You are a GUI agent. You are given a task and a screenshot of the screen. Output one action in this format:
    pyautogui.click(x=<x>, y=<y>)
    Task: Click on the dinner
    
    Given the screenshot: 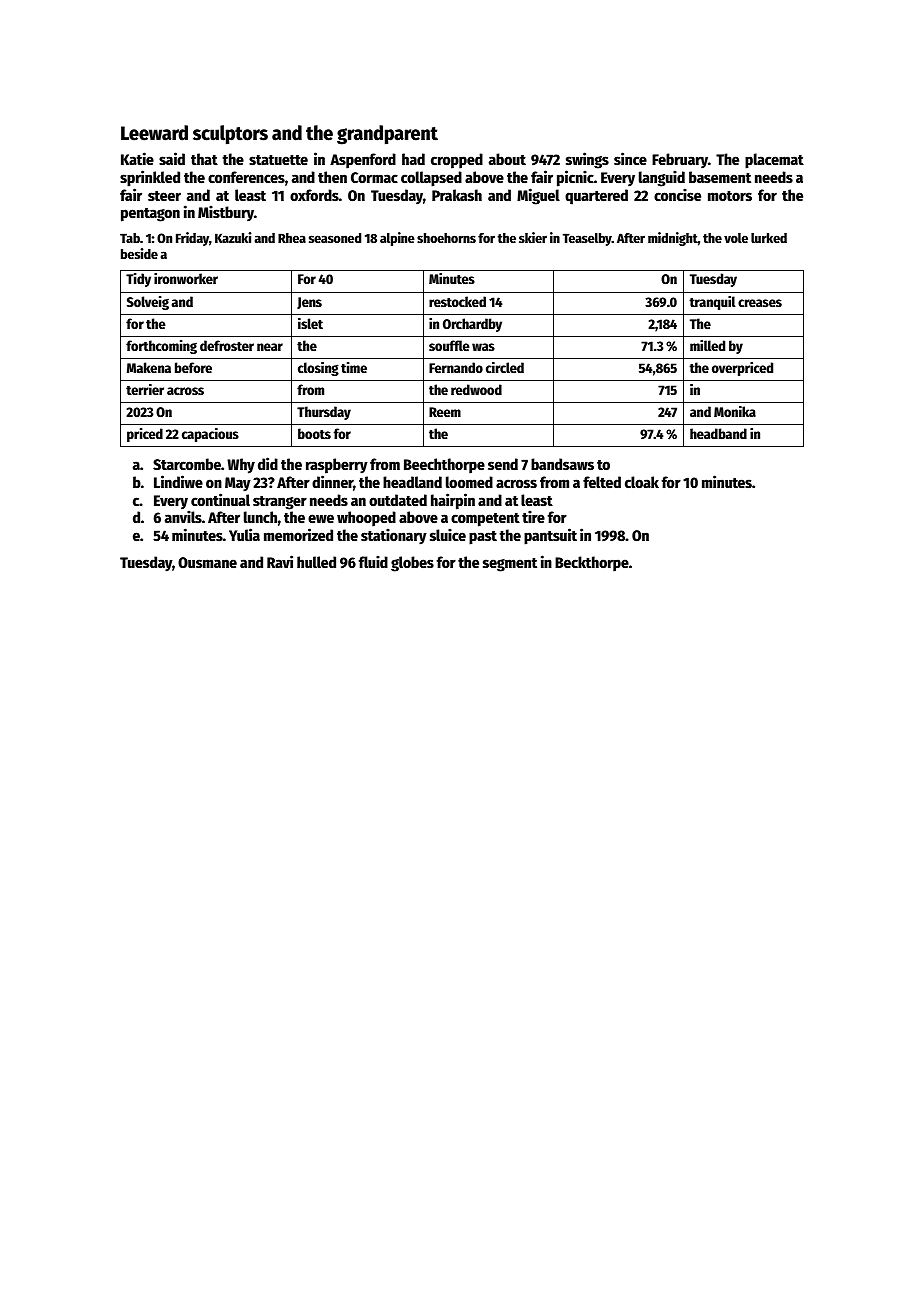 What is the action you would take?
    pyautogui.click(x=332, y=481)
